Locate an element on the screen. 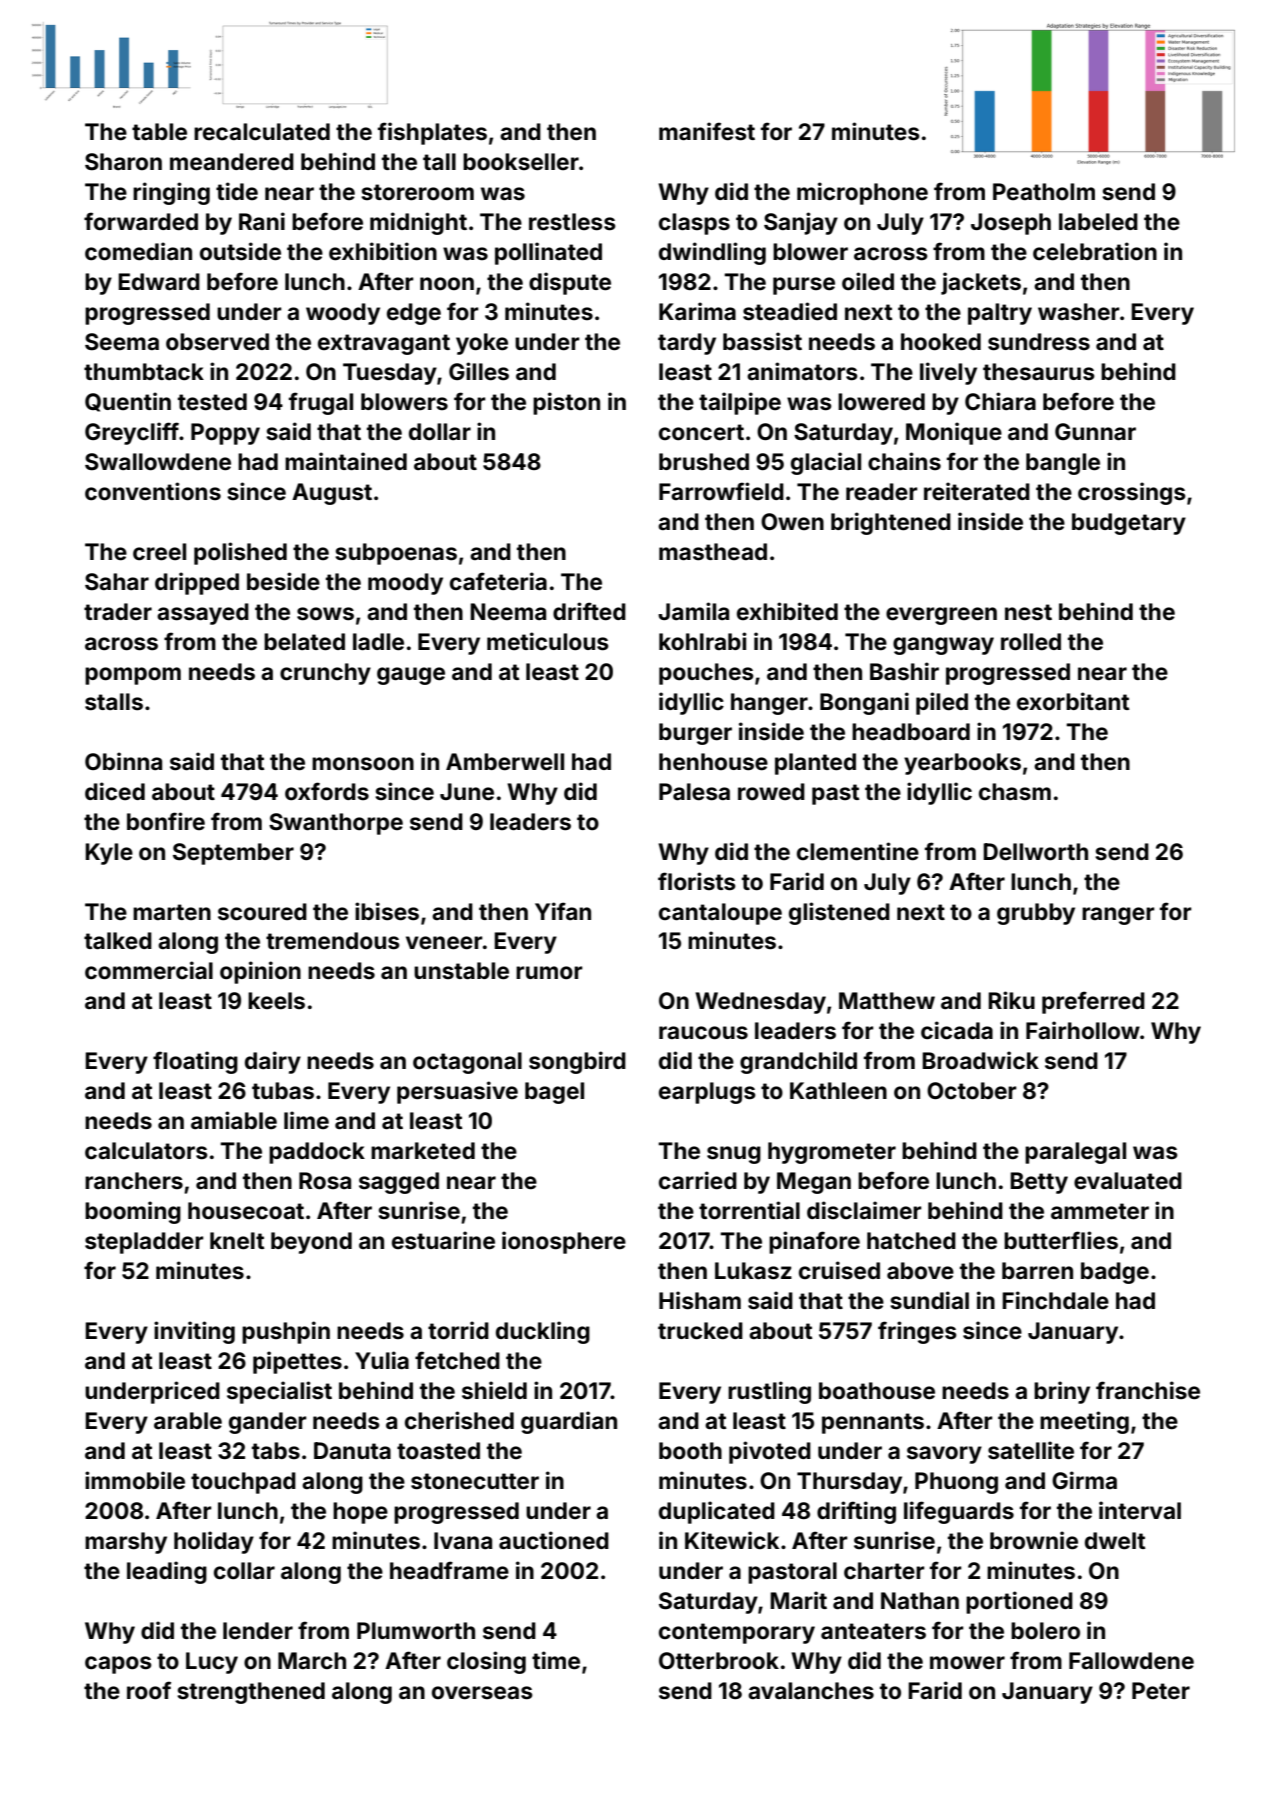  manifest is located at coordinates (707, 131).
